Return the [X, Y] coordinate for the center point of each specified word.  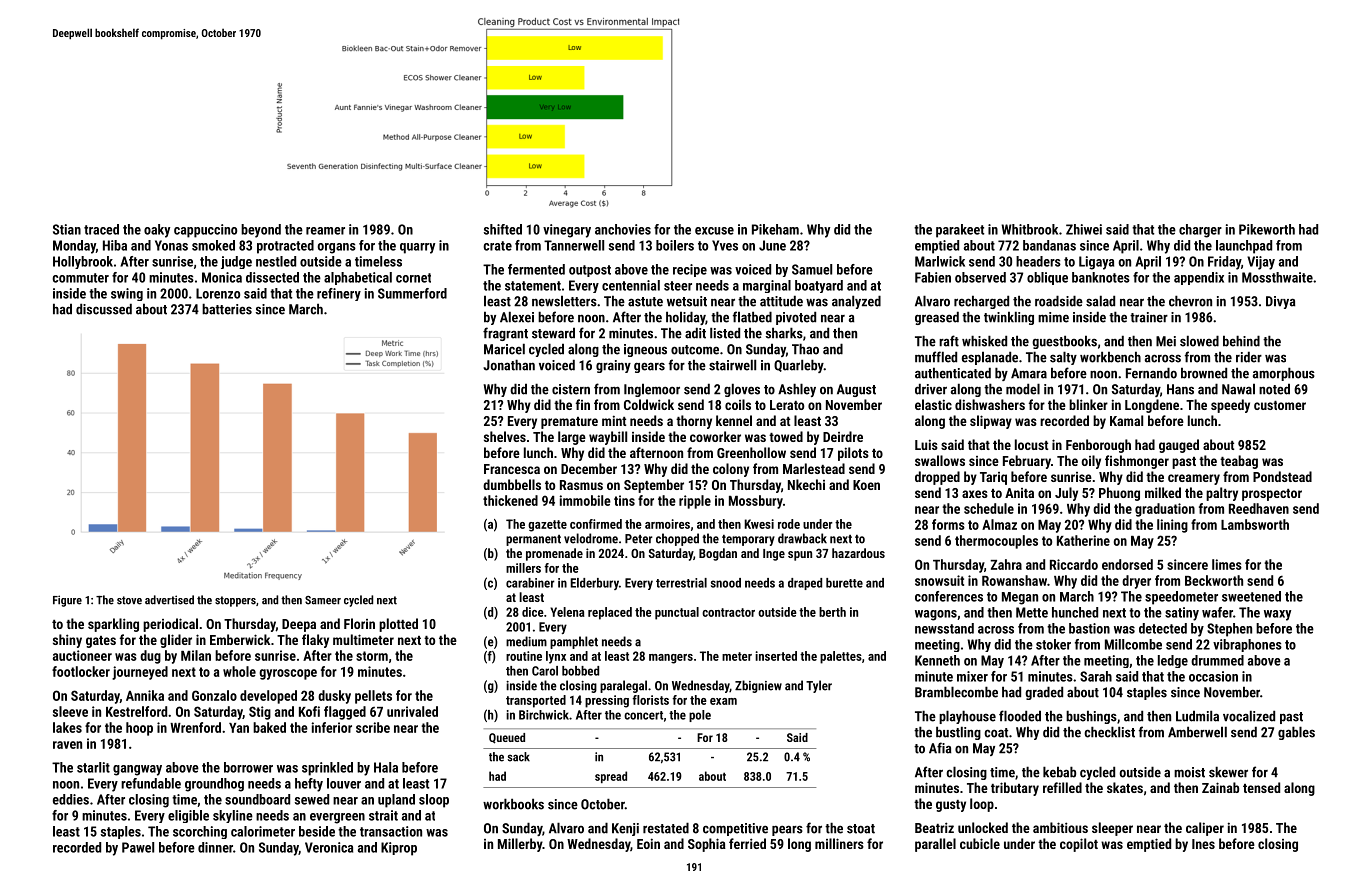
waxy [1277, 615]
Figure [67, 601]
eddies [71, 799]
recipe [690, 270]
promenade [554, 554]
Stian [67, 229]
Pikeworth [1267, 229]
